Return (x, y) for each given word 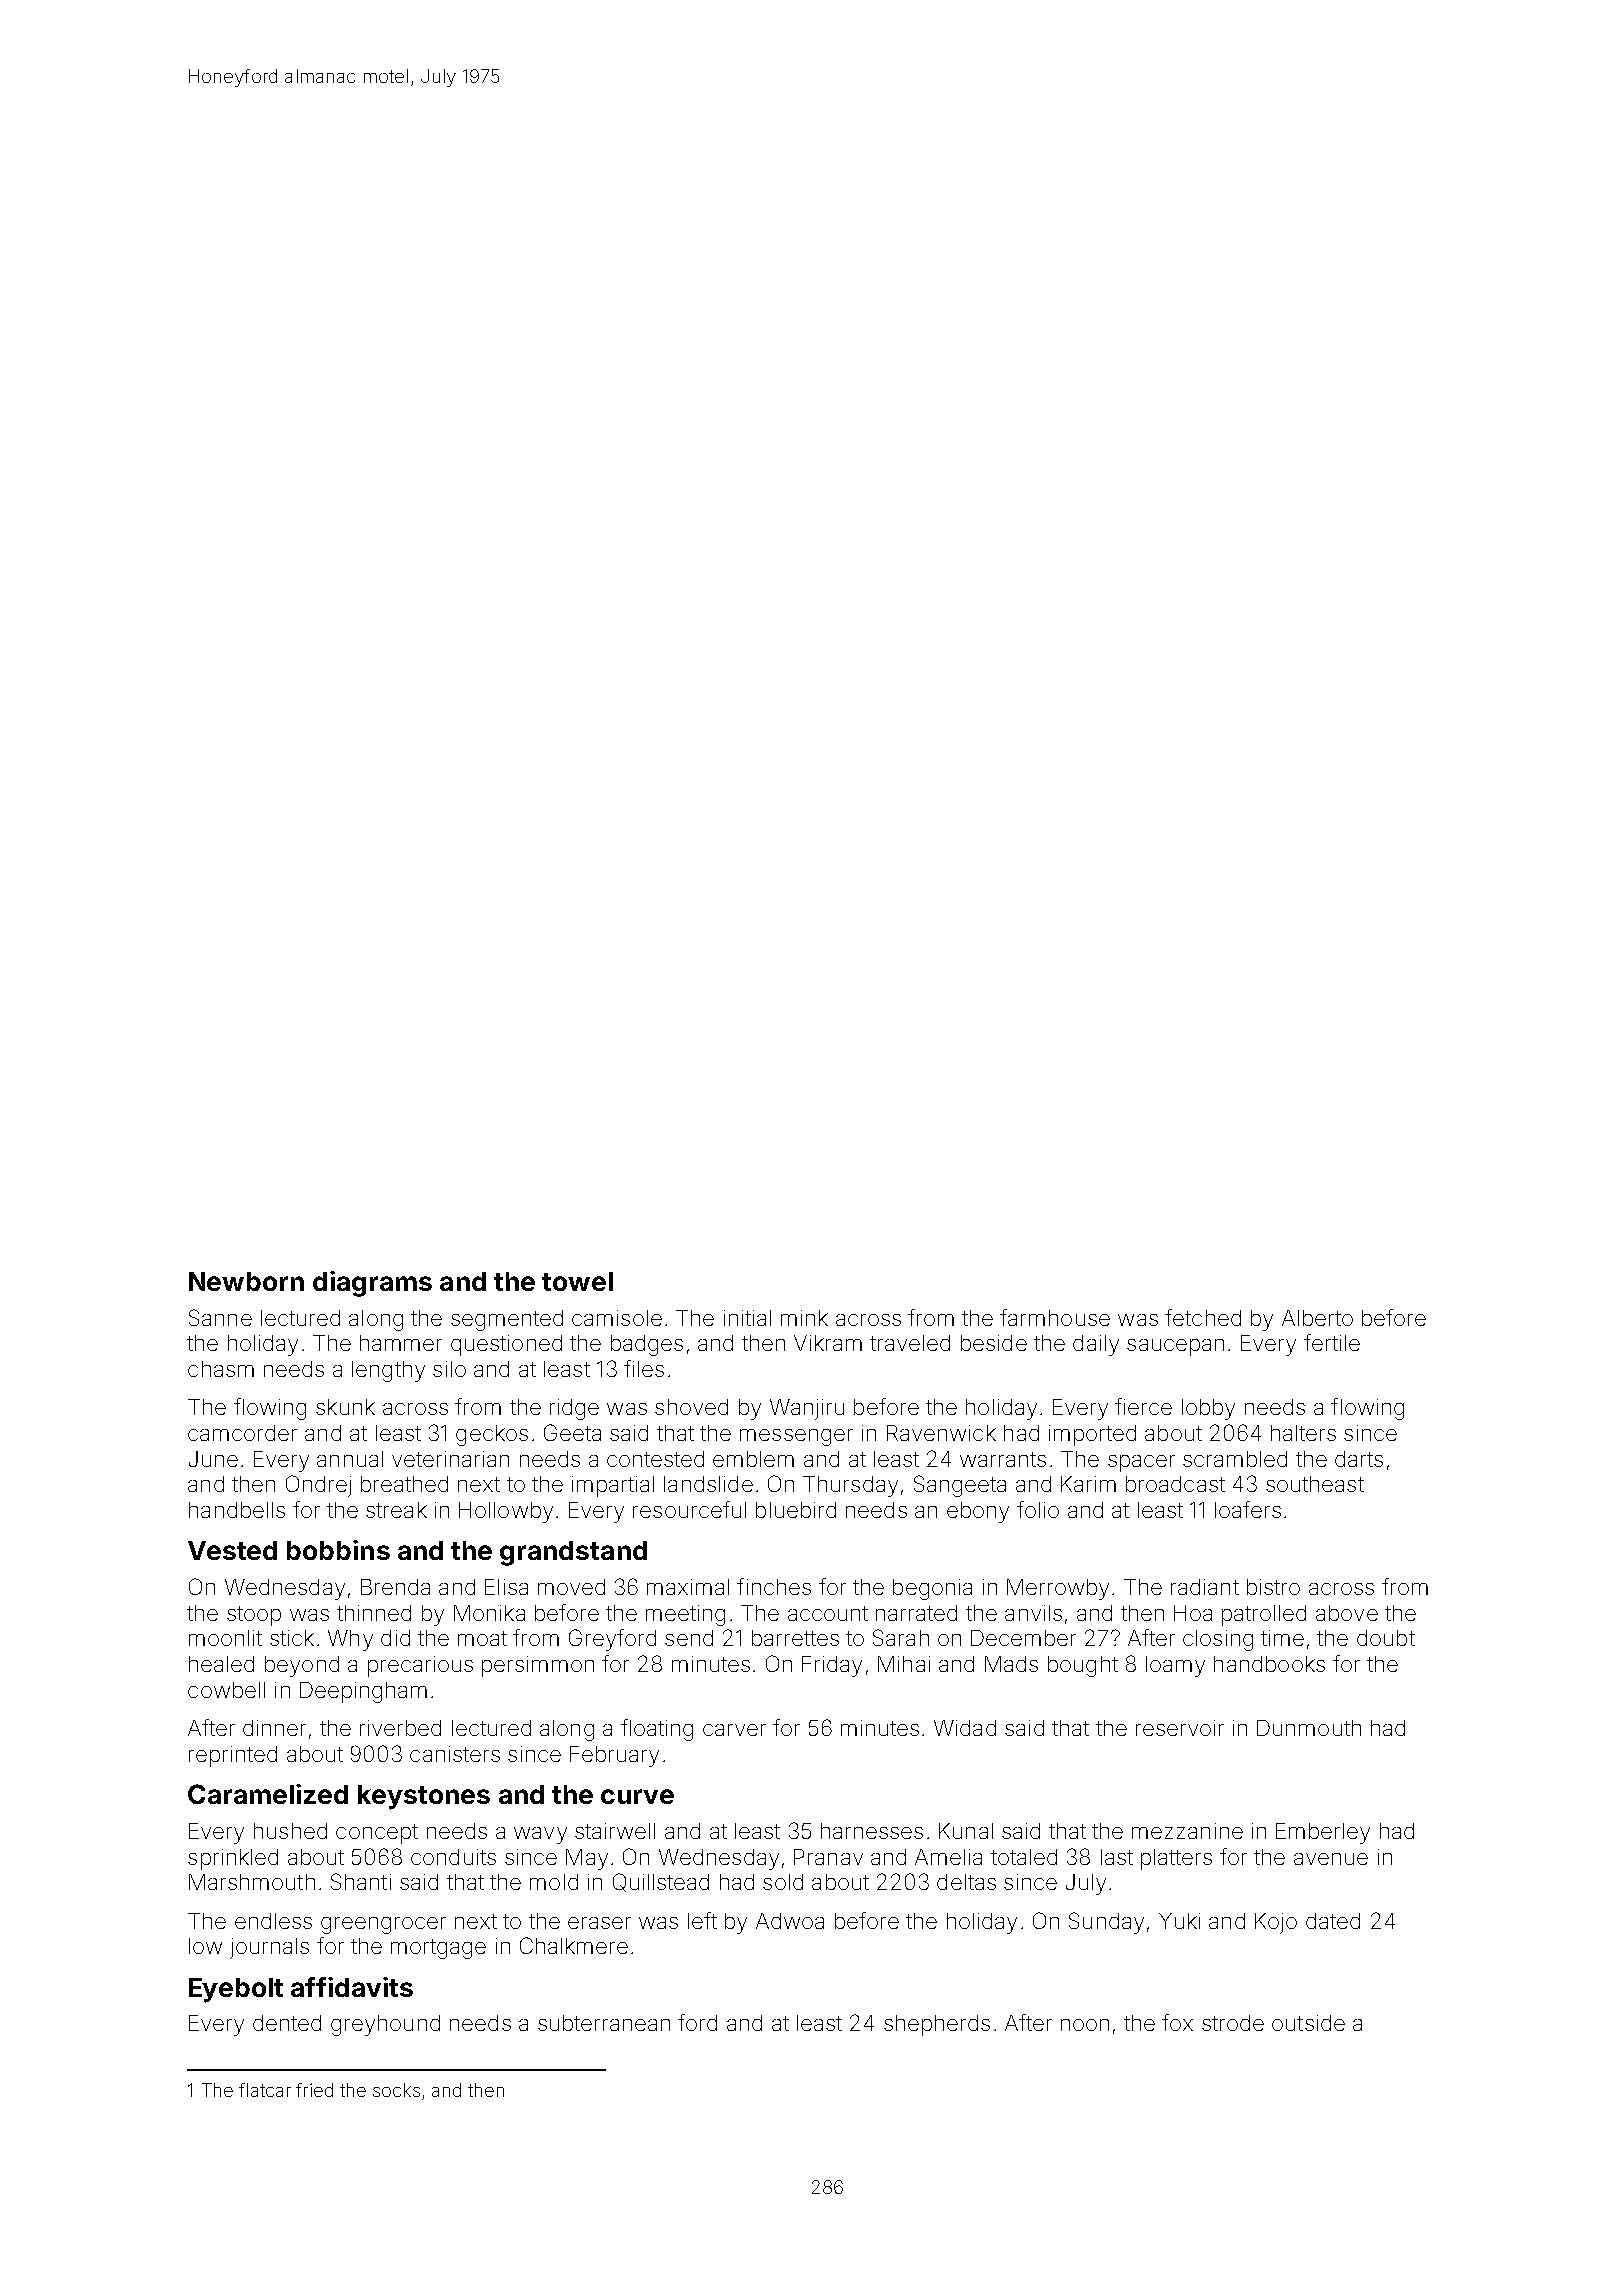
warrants (1003, 1459)
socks (396, 2090)
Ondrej (318, 1486)
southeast (1315, 1484)
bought (1083, 1666)
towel (577, 1281)
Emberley (1323, 1833)
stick (292, 1638)
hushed (290, 1831)
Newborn (246, 1281)
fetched (1203, 1317)
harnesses (872, 1831)
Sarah (901, 1637)
